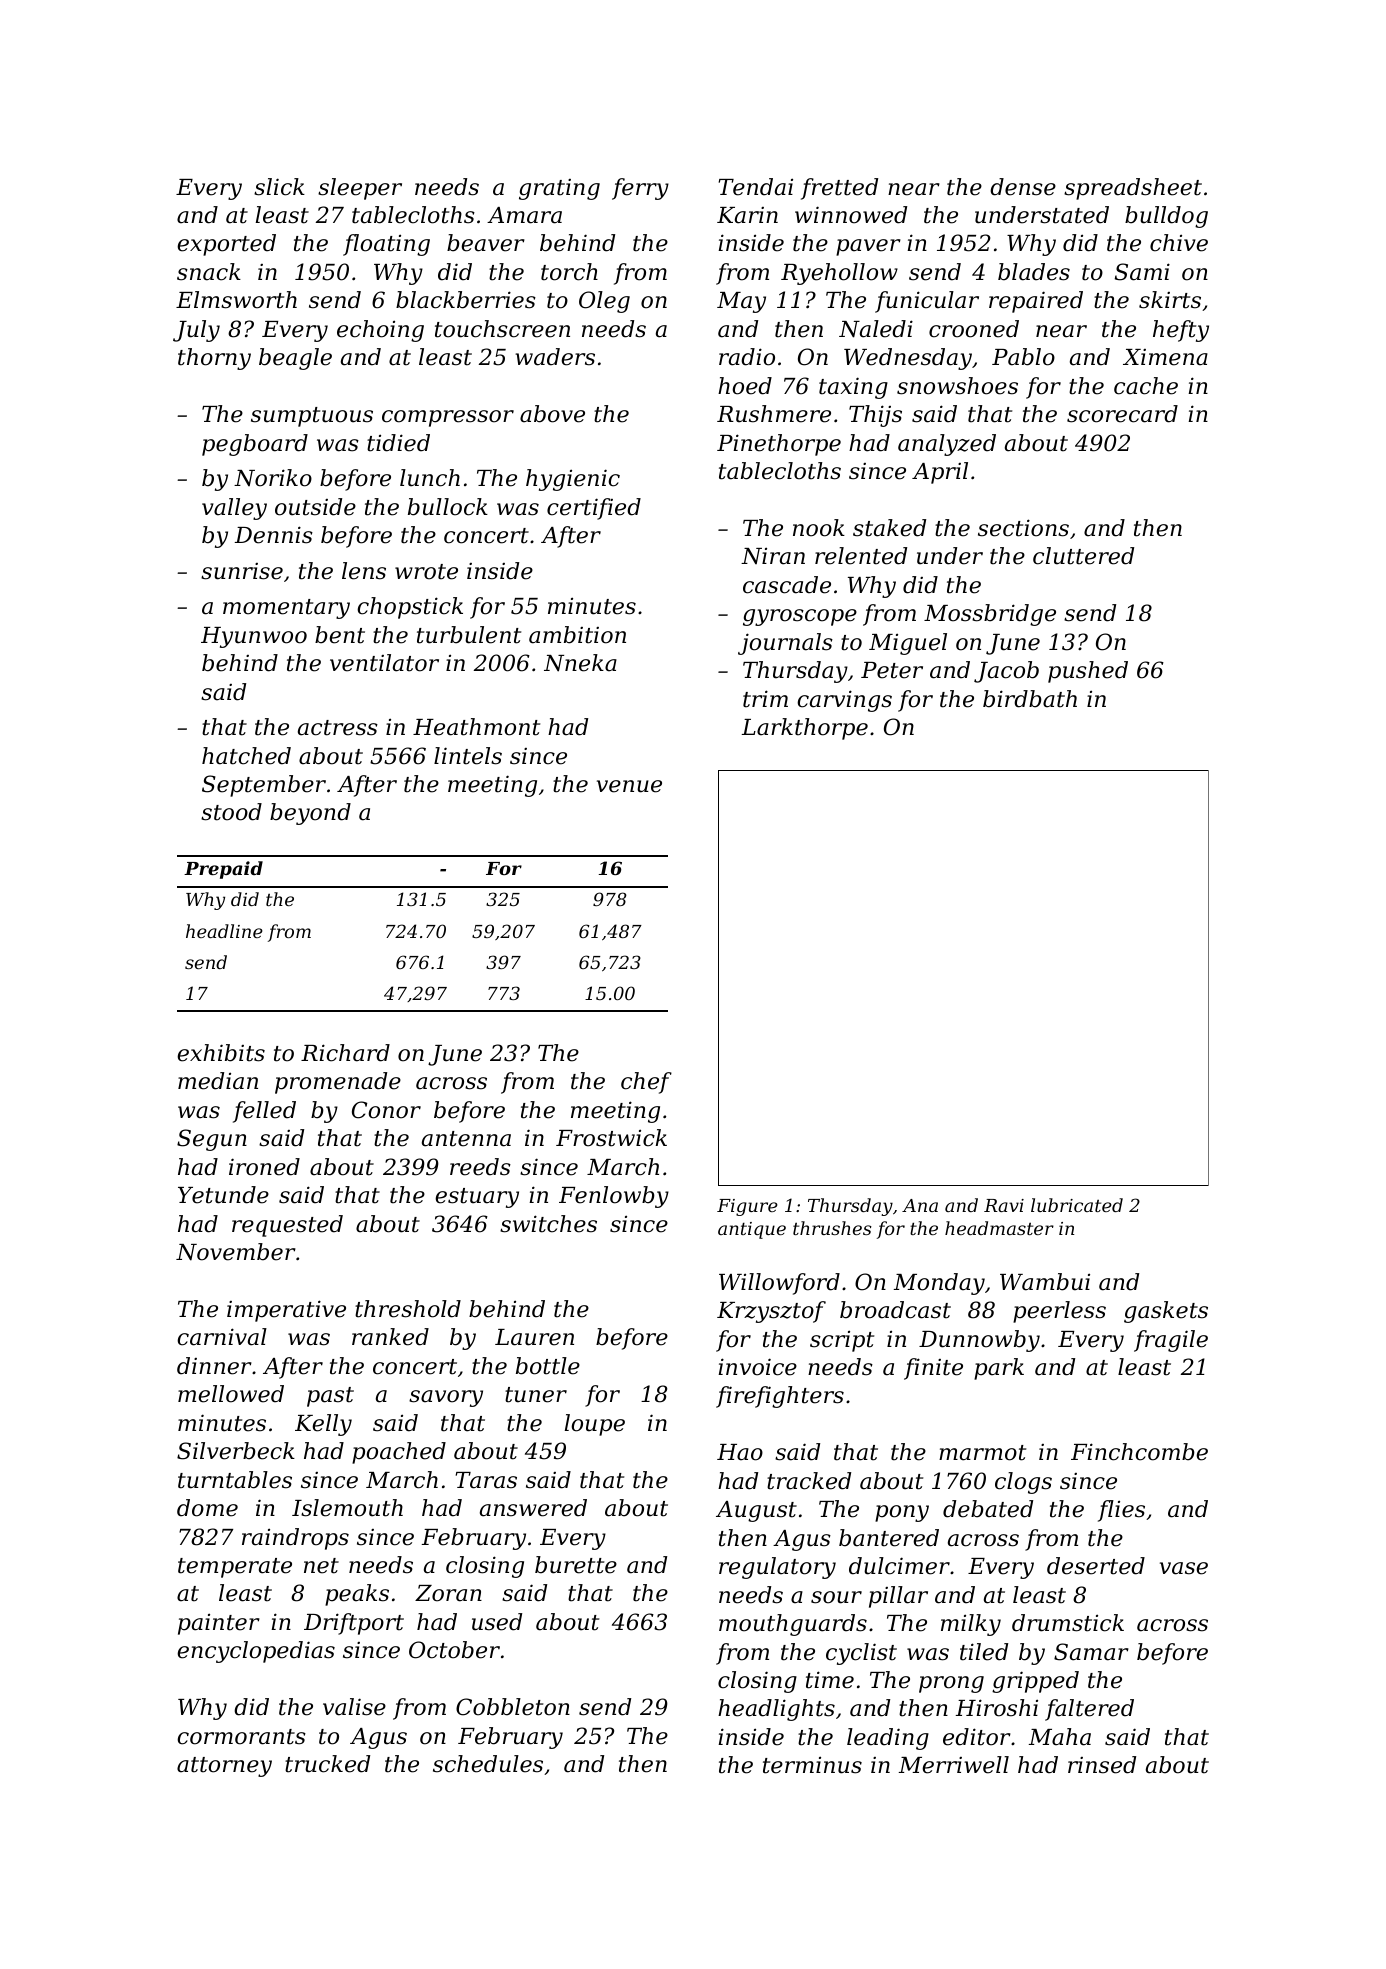  Describe the element at coordinates (747, 215) in the document. I see `Karin` at that location.
